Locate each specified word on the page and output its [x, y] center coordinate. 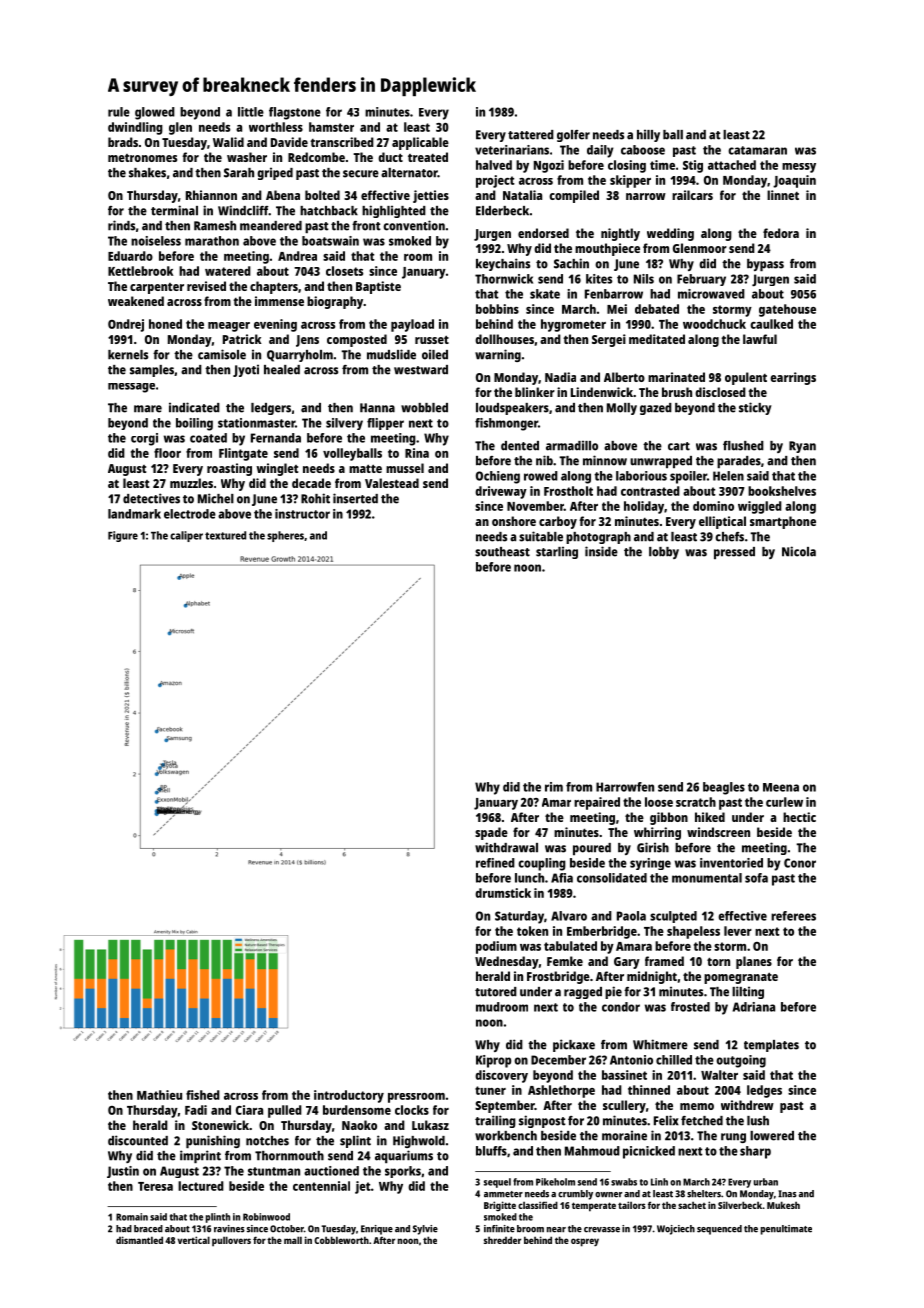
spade [491, 833]
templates [771, 1046]
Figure [123, 536]
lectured [201, 1186]
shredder [502, 1240]
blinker [535, 392]
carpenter [157, 288]
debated [657, 309]
